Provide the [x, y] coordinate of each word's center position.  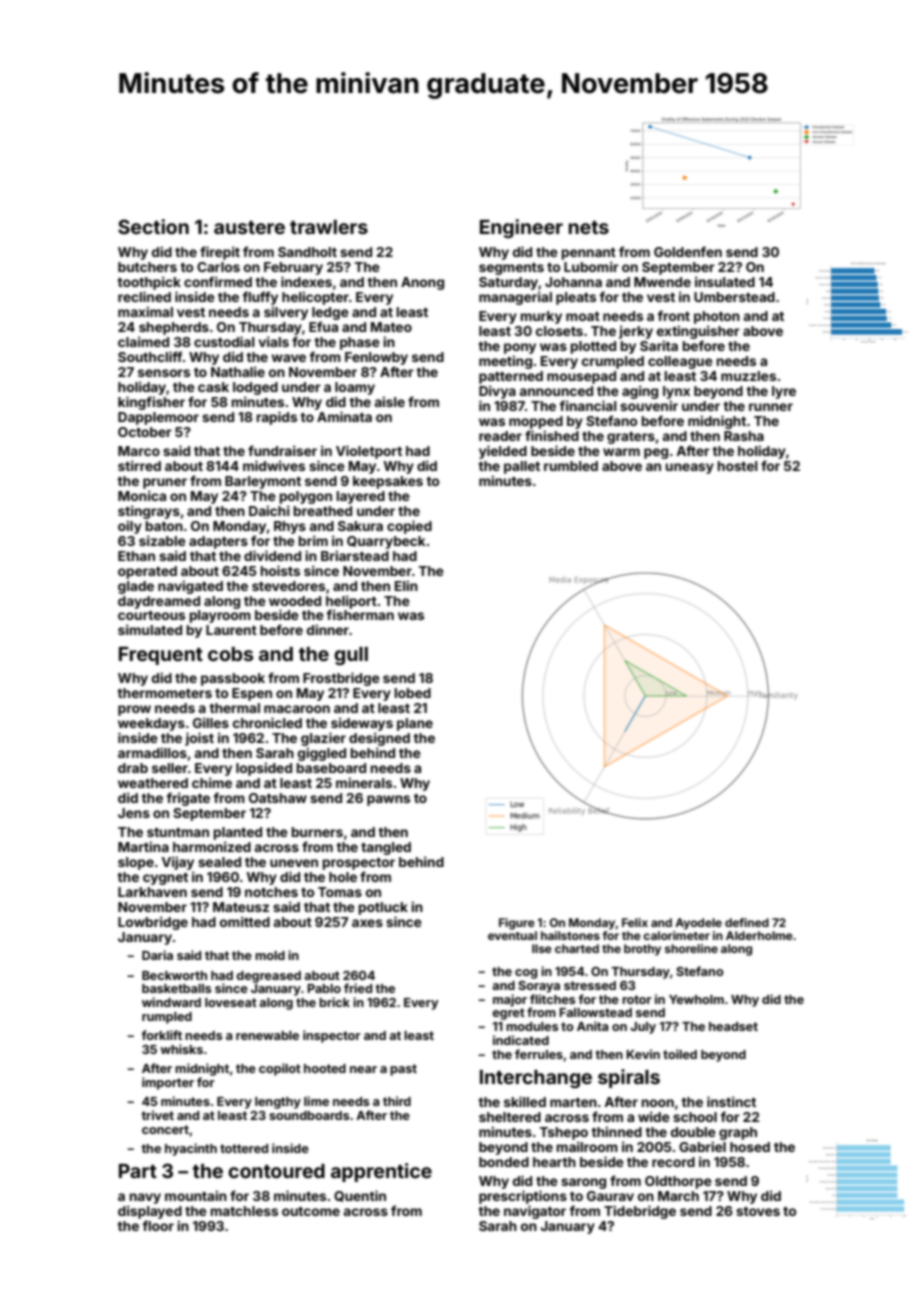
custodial [224, 341]
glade [136, 587]
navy [145, 1198]
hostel [737, 466]
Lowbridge [153, 923]
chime [212, 782]
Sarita [659, 345]
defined [747, 922]
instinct [731, 1101]
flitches [552, 999]
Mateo [391, 327]
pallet [522, 467]
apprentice [381, 1172]
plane [415, 724]
